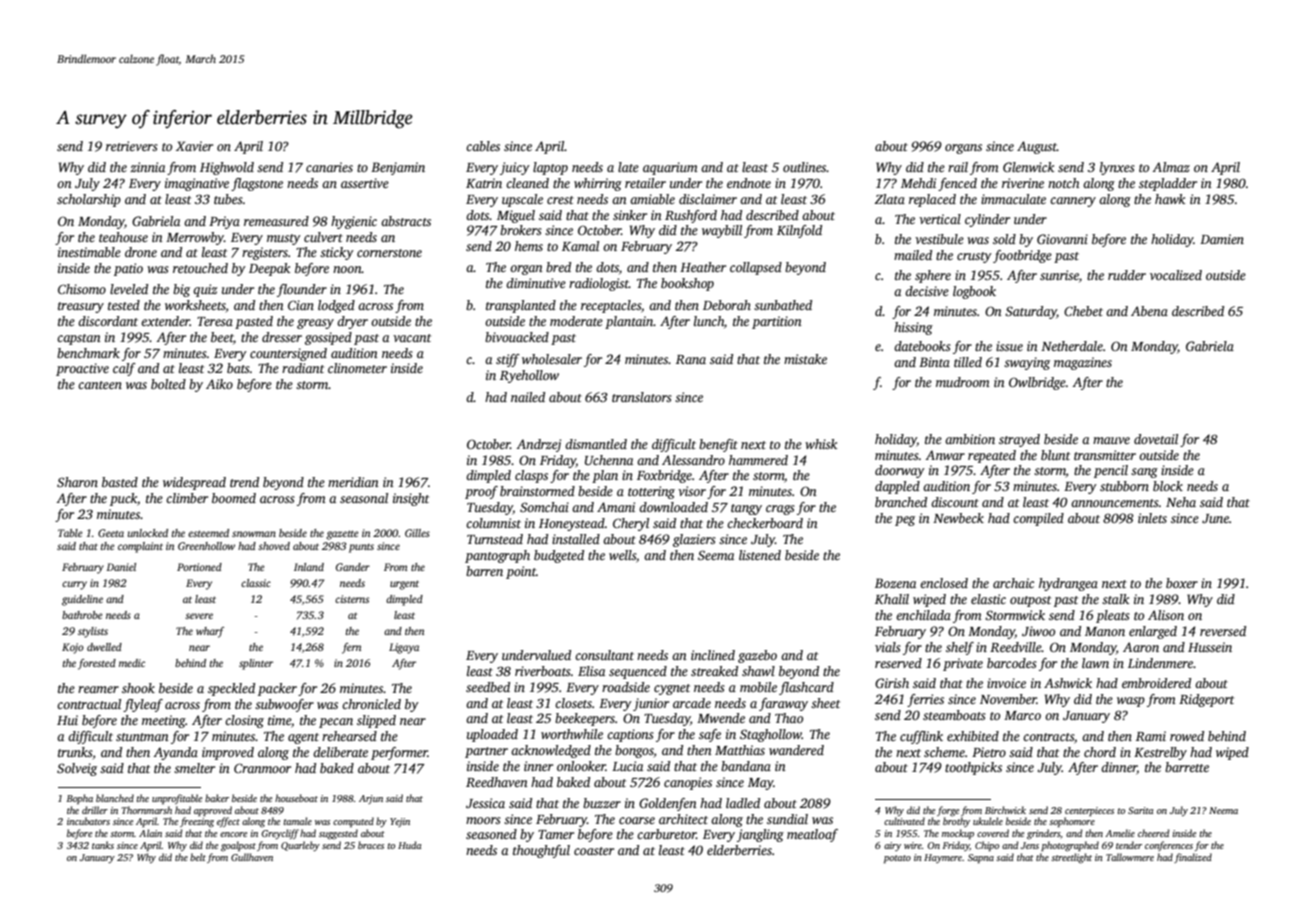 This document has height=924, width=1308. Describe the element at coordinates (960, 648) in the document. I see `shelf` at that location.
